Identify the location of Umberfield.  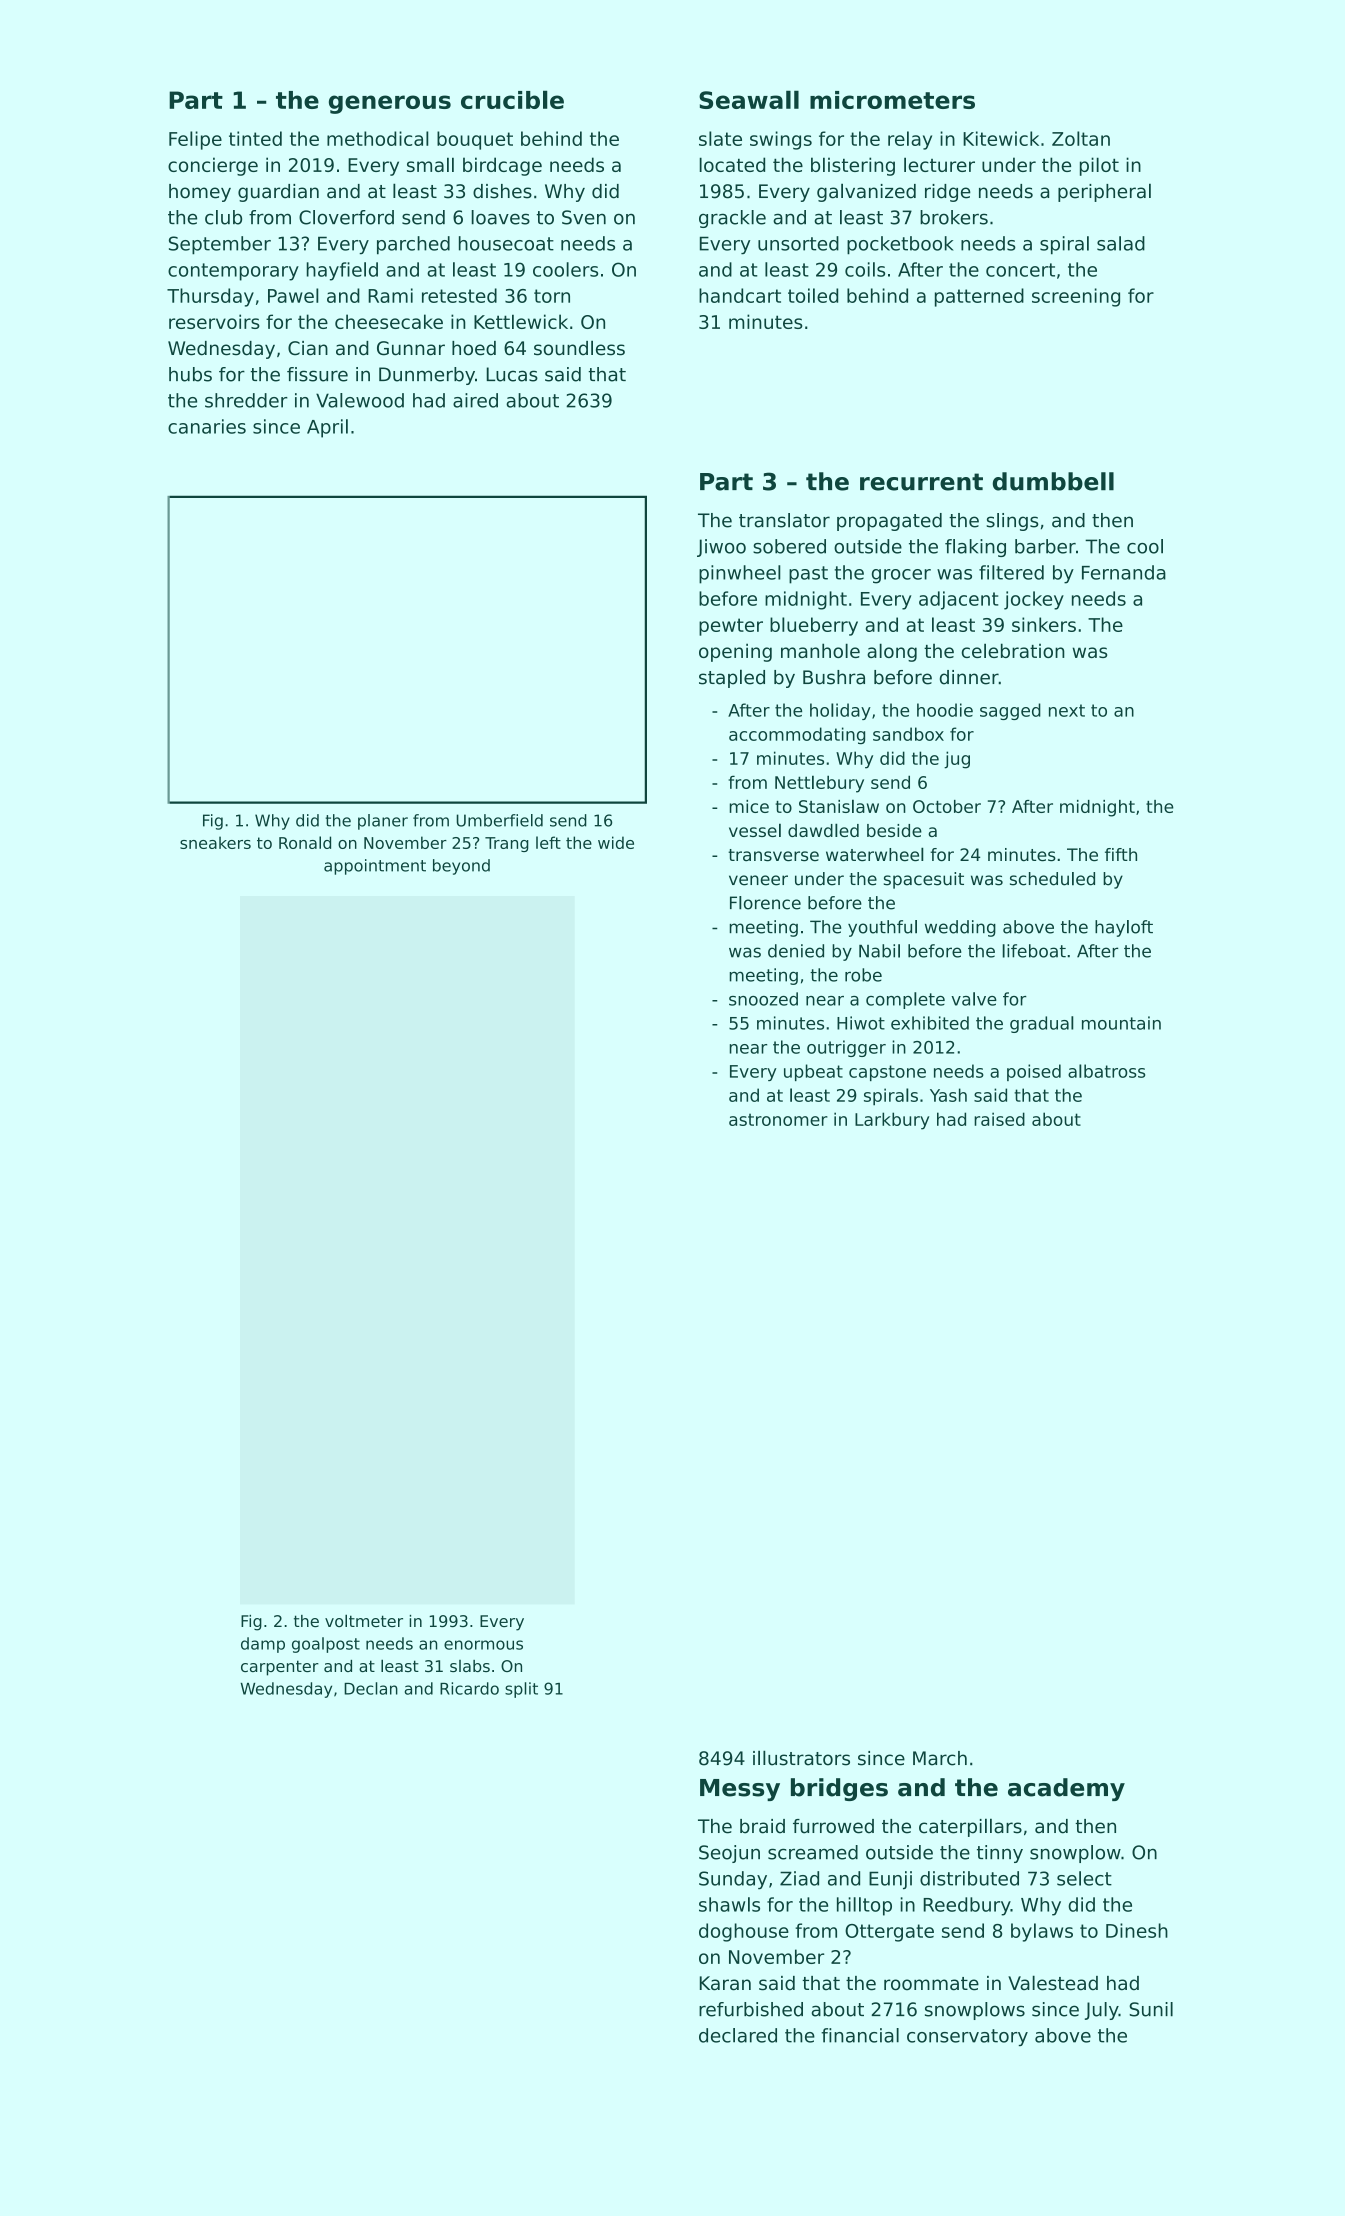
(499, 820).
